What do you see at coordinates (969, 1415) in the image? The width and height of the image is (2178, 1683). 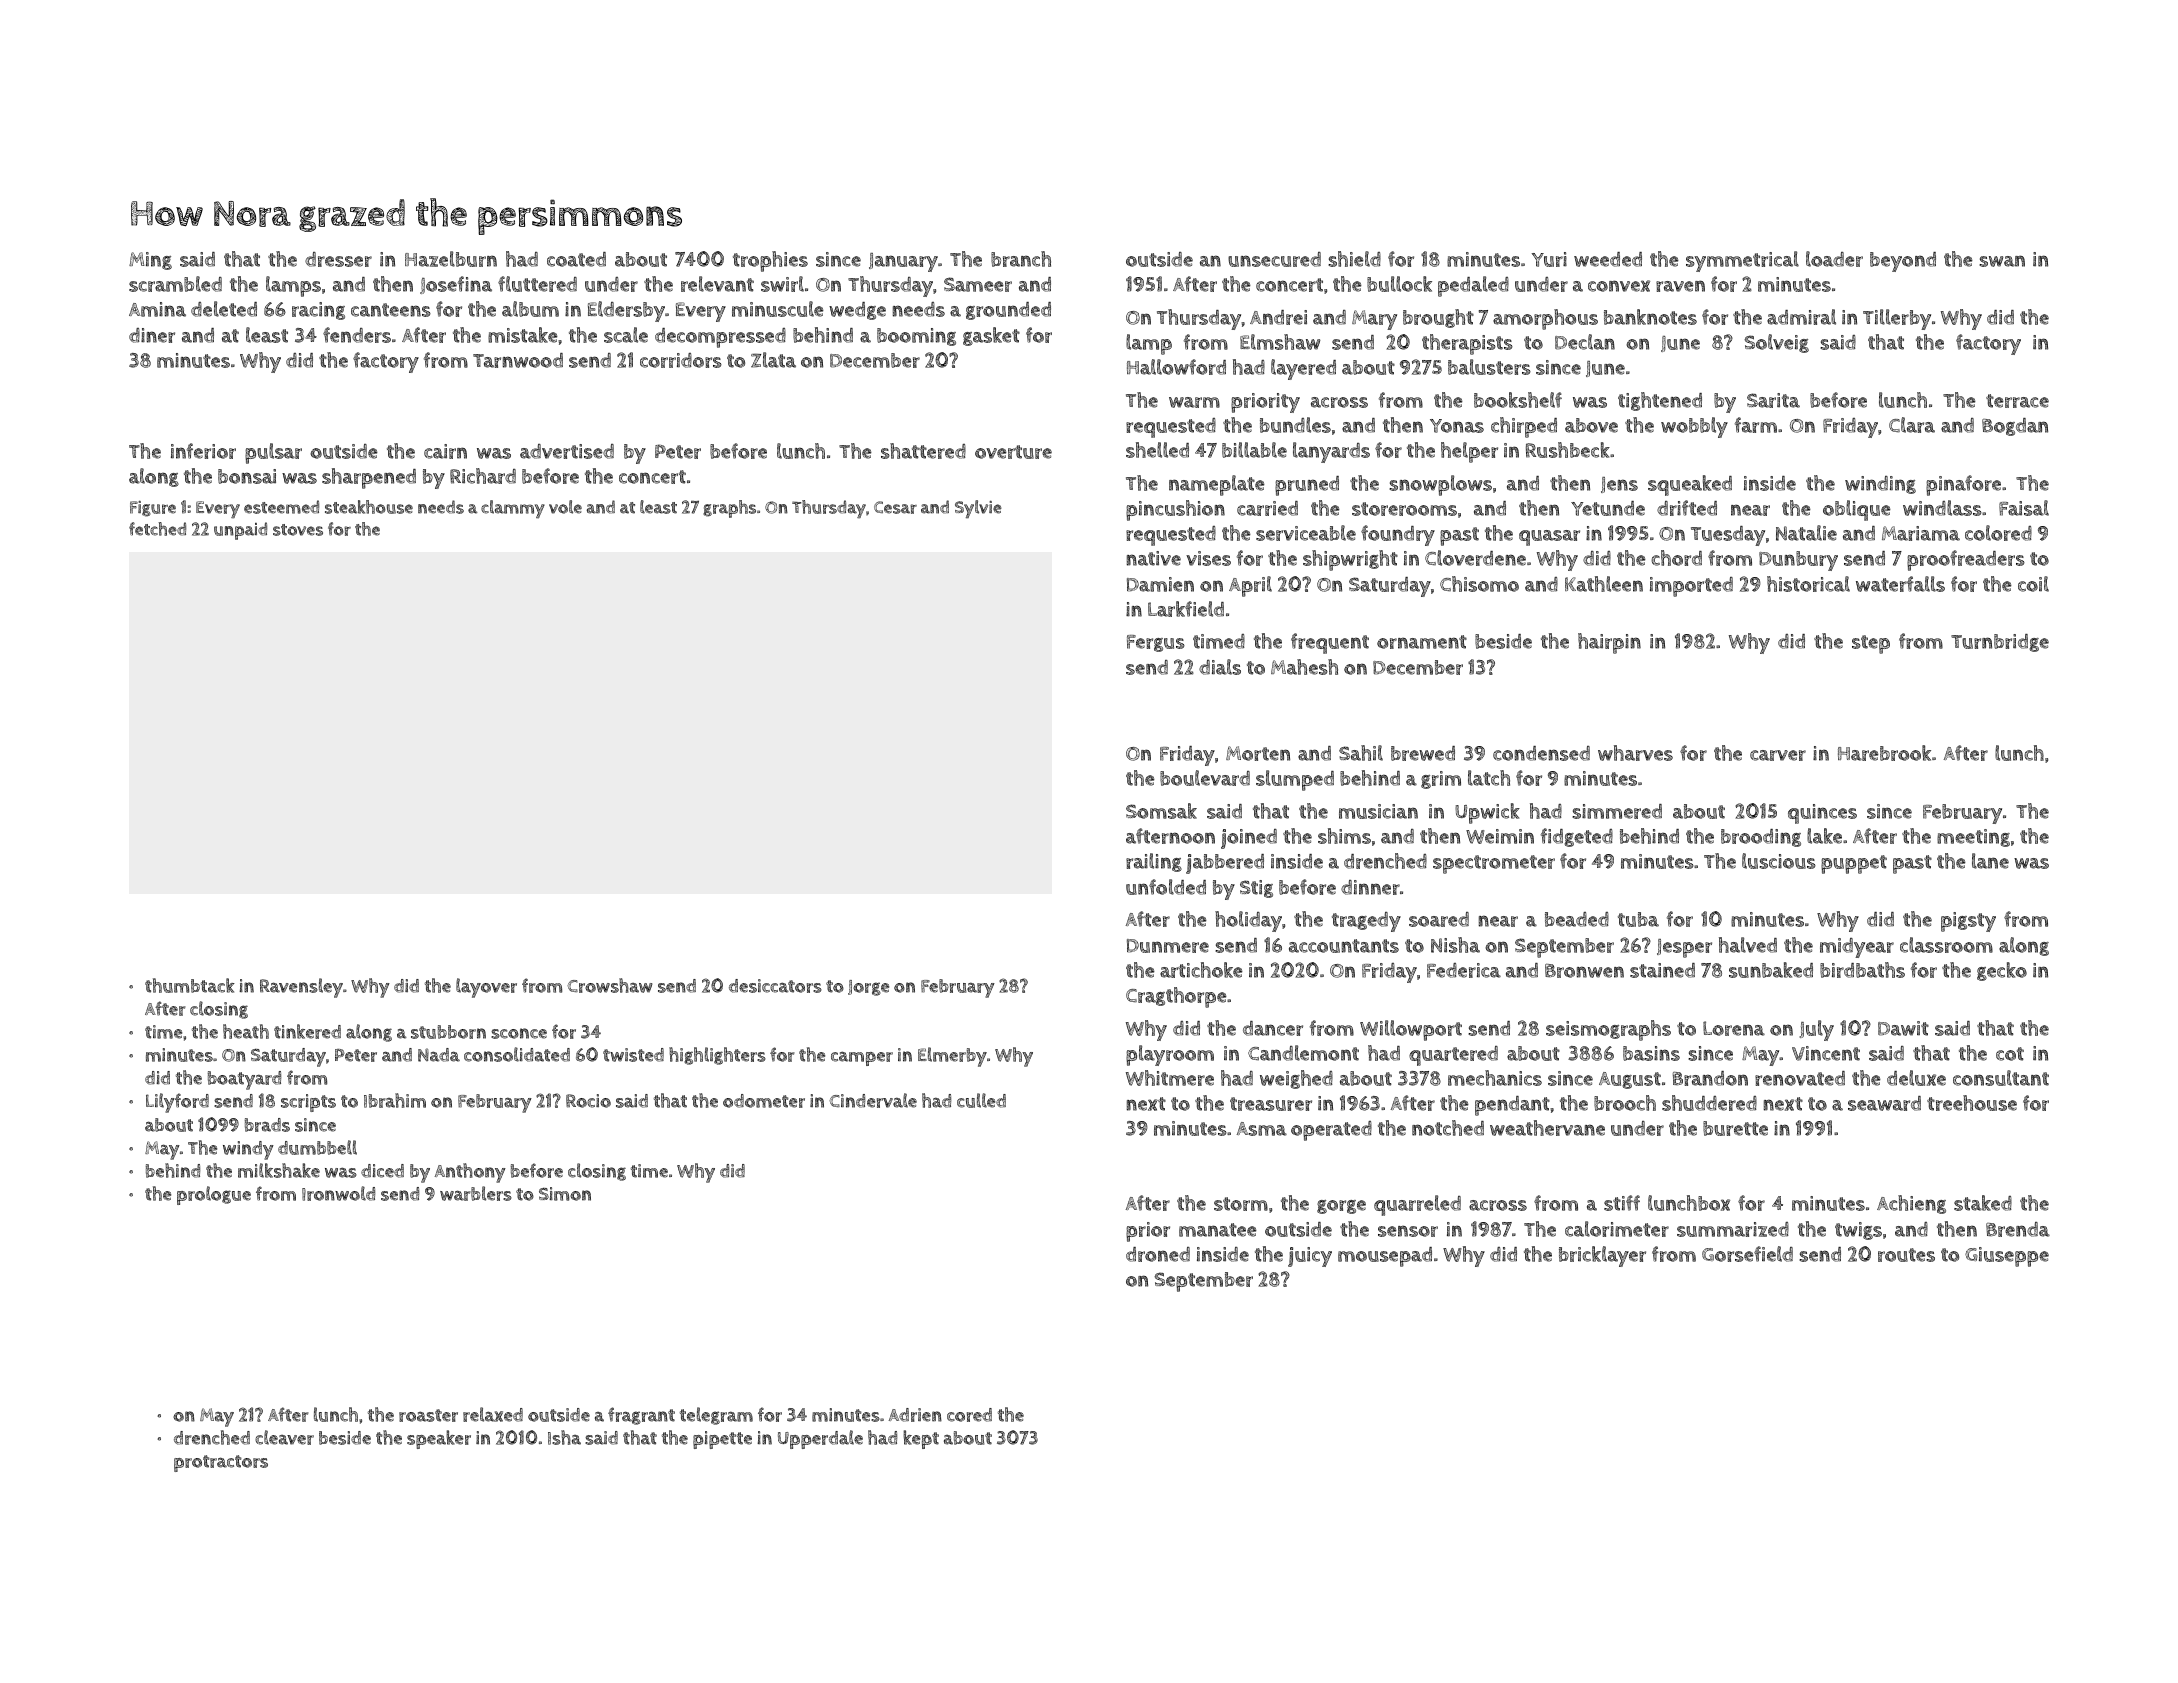 I see `cored` at bounding box center [969, 1415].
